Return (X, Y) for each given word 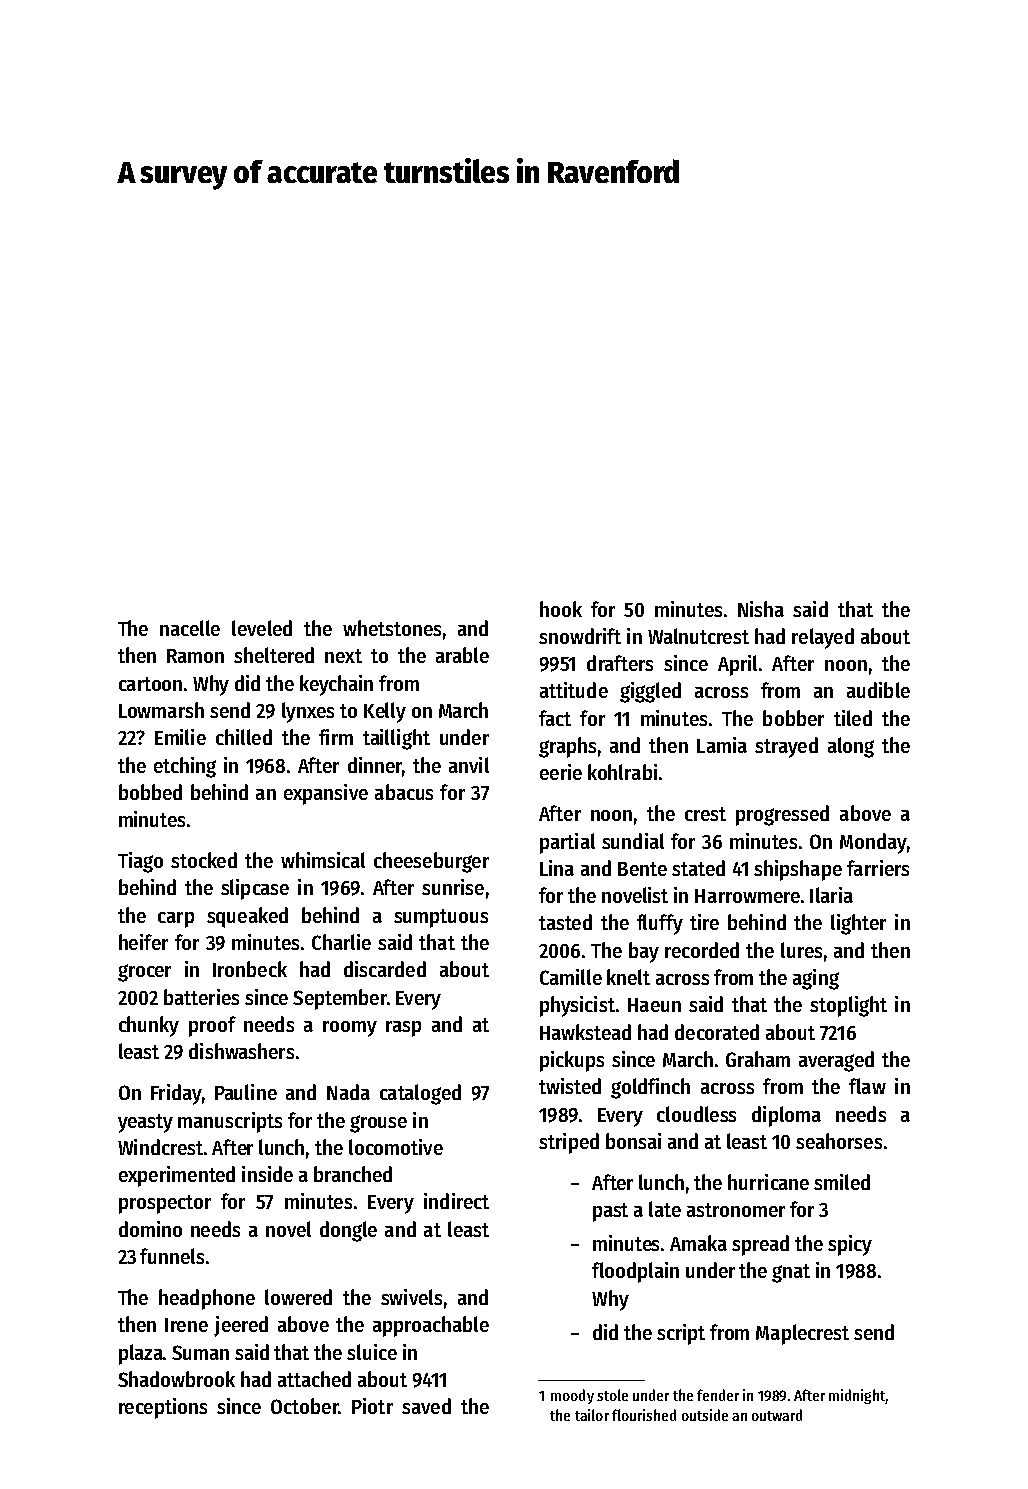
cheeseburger (431, 862)
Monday (873, 843)
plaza (141, 1354)
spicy (850, 1245)
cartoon (150, 684)
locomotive (396, 1147)
